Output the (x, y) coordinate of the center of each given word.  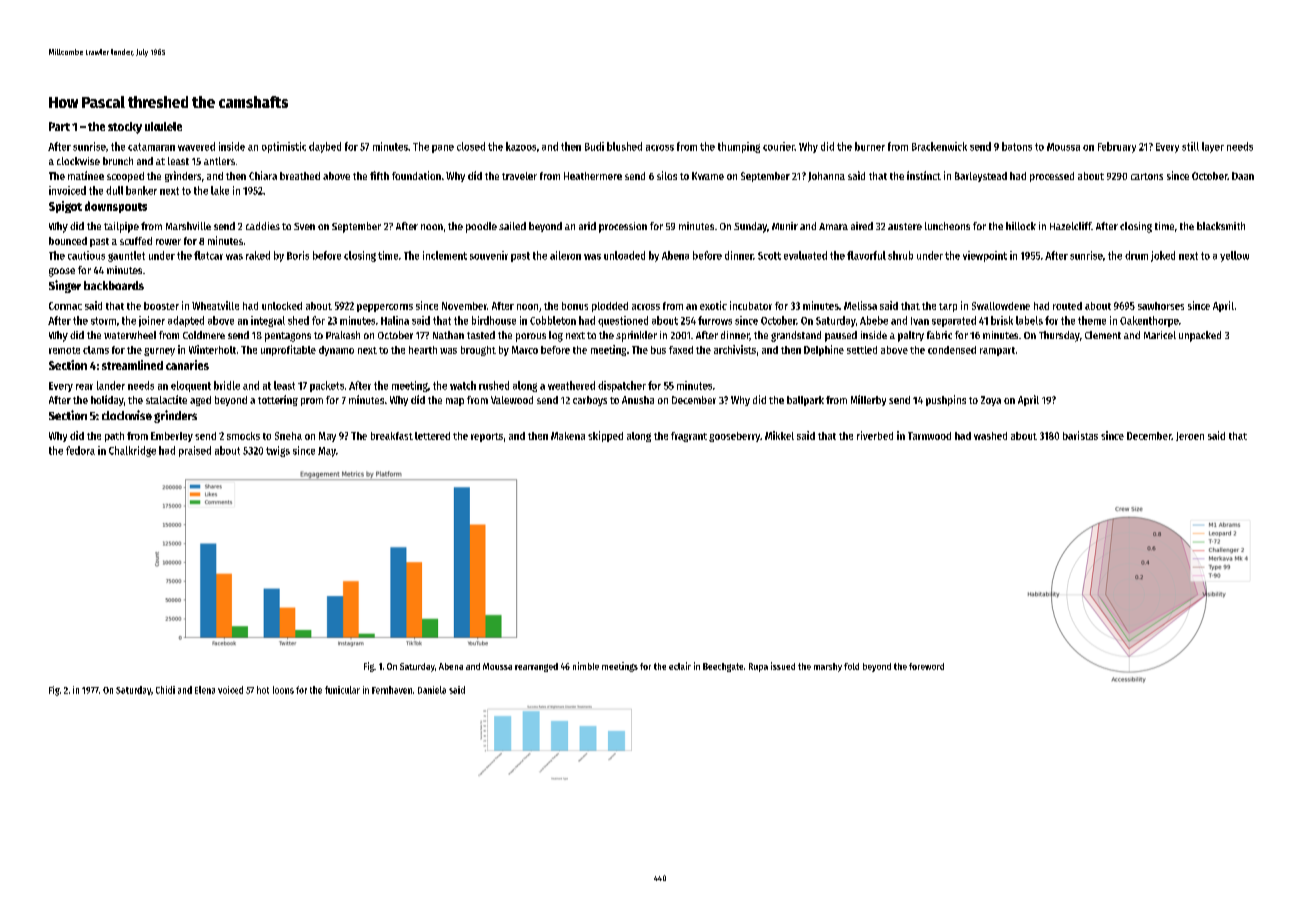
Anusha (638, 400)
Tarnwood (929, 436)
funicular (342, 690)
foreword (926, 666)
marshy (828, 667)
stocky (125, 128)
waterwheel (130, 335)
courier (779, 146)
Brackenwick (939, 146)
